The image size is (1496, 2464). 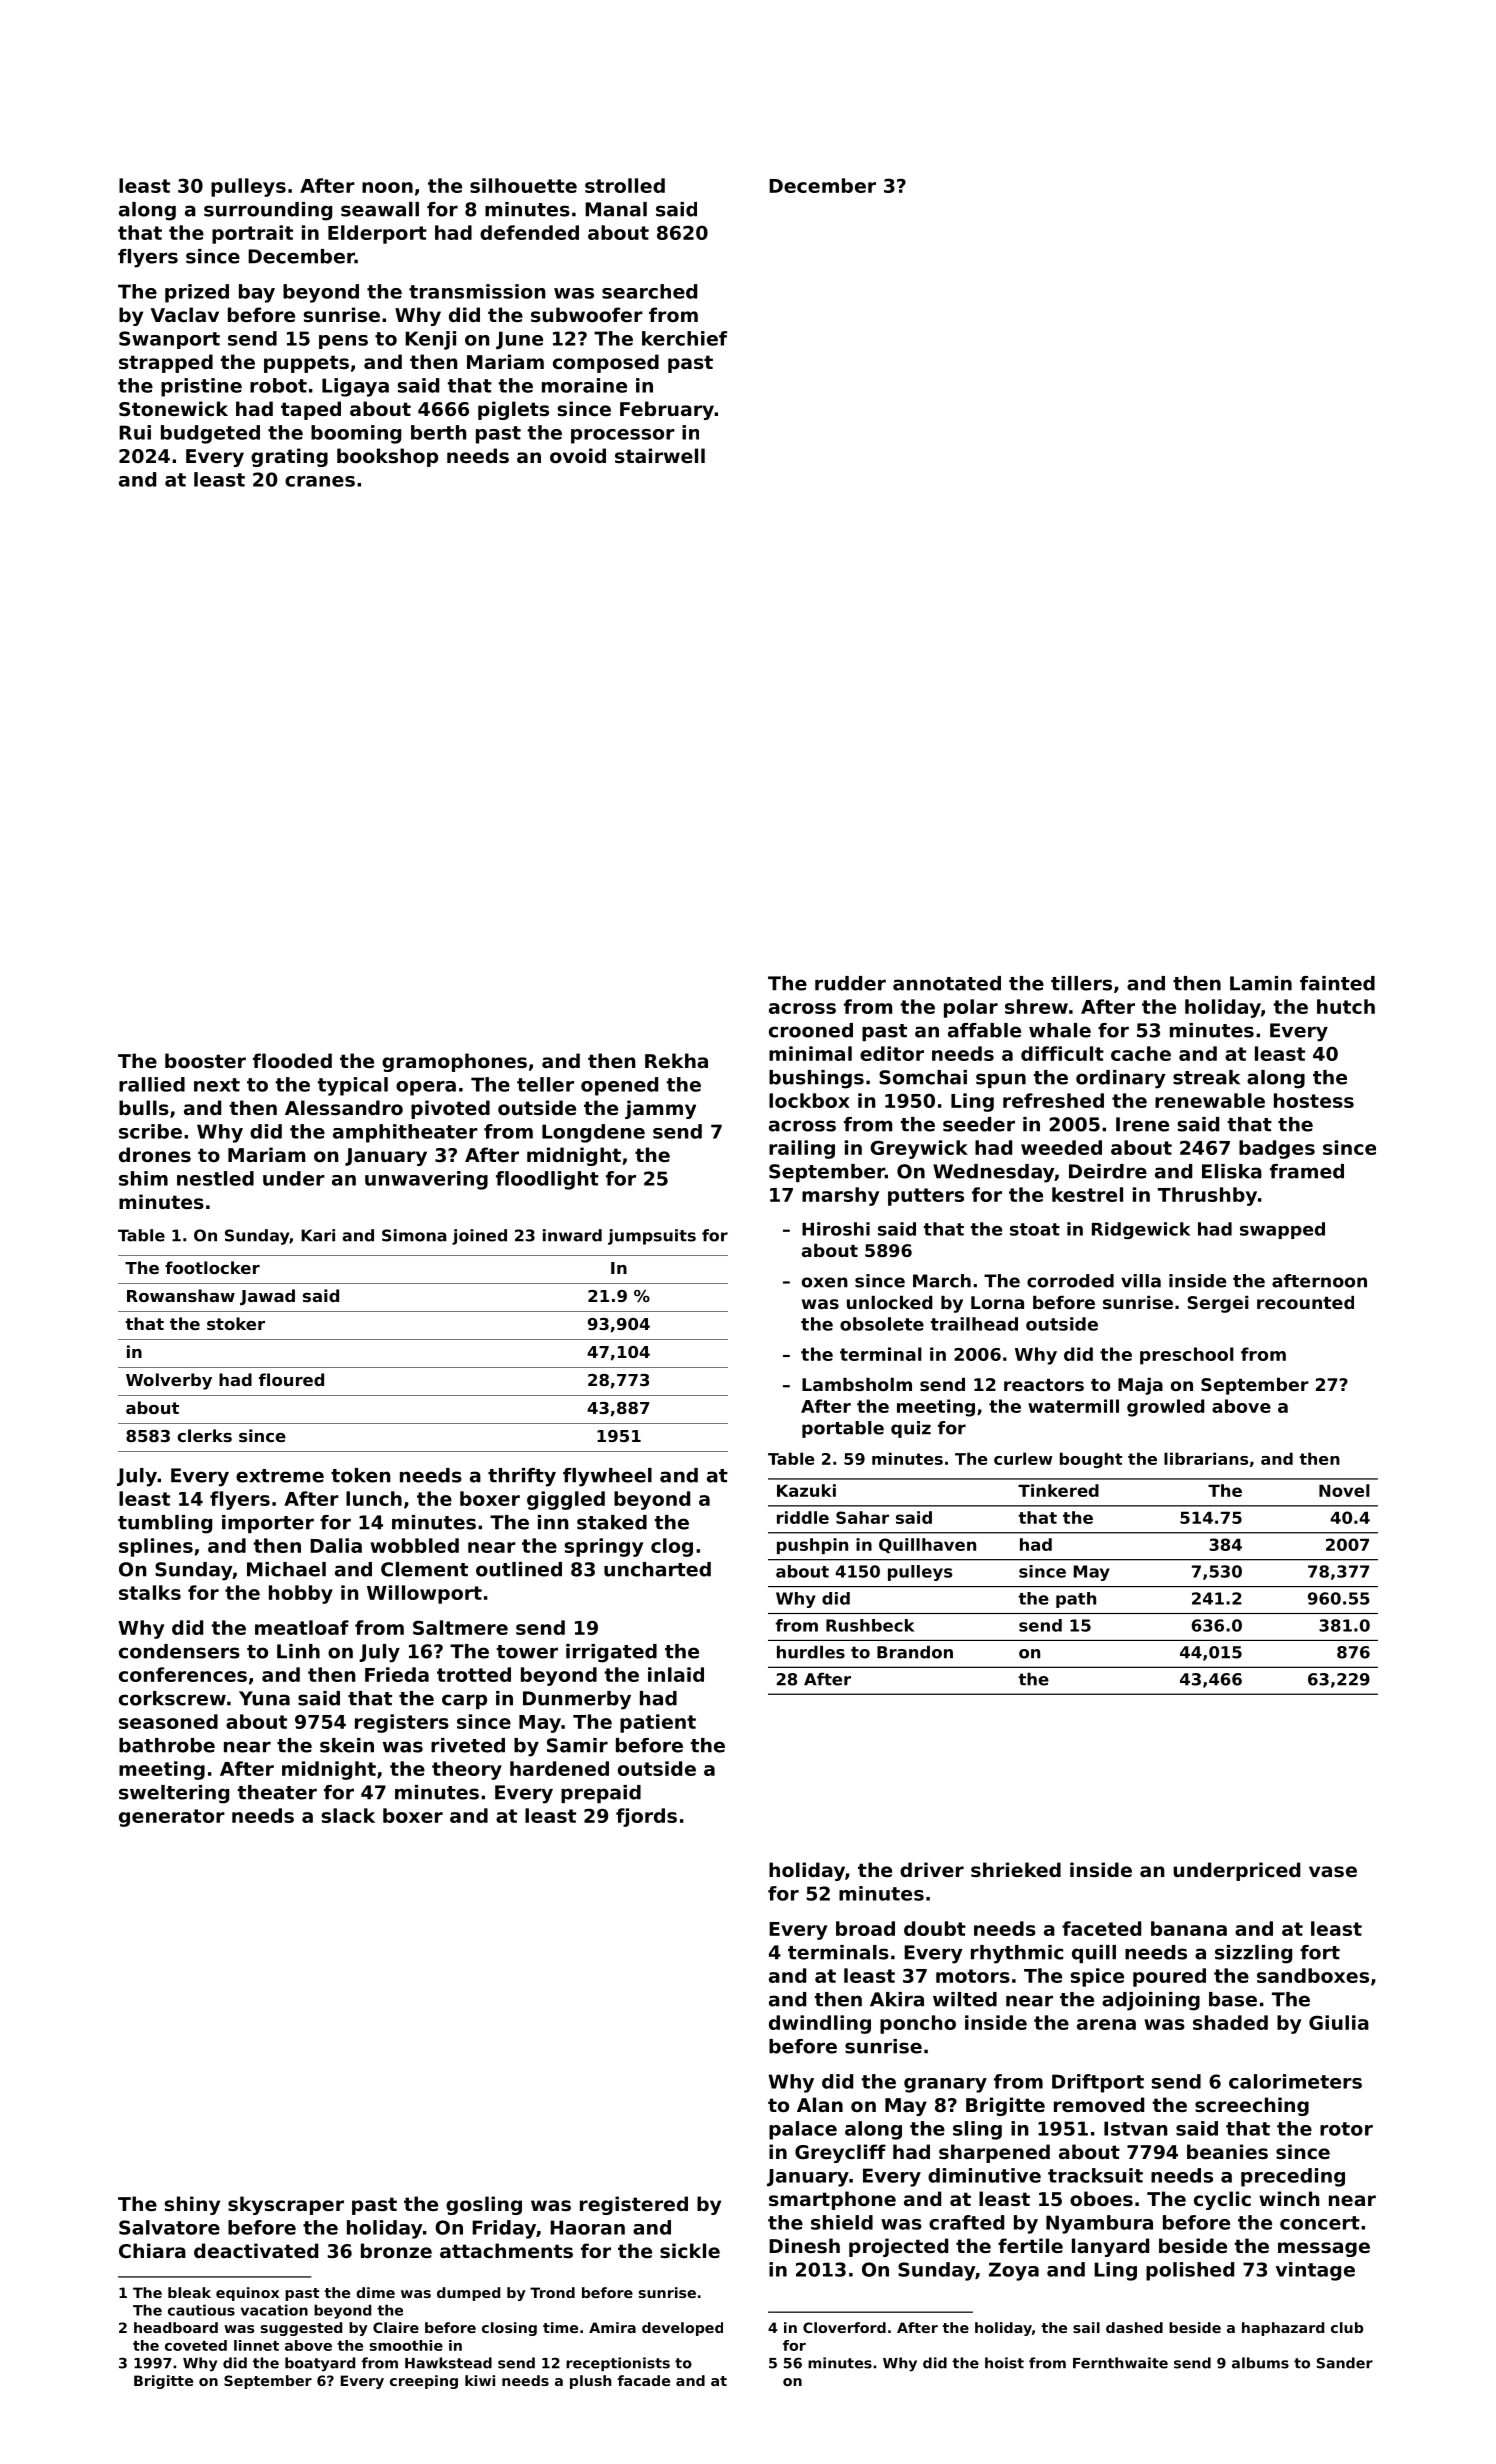 What do you see at coordinates (375, 2292) in the image?
I see `dime` at bounding box center [375, 2292].
